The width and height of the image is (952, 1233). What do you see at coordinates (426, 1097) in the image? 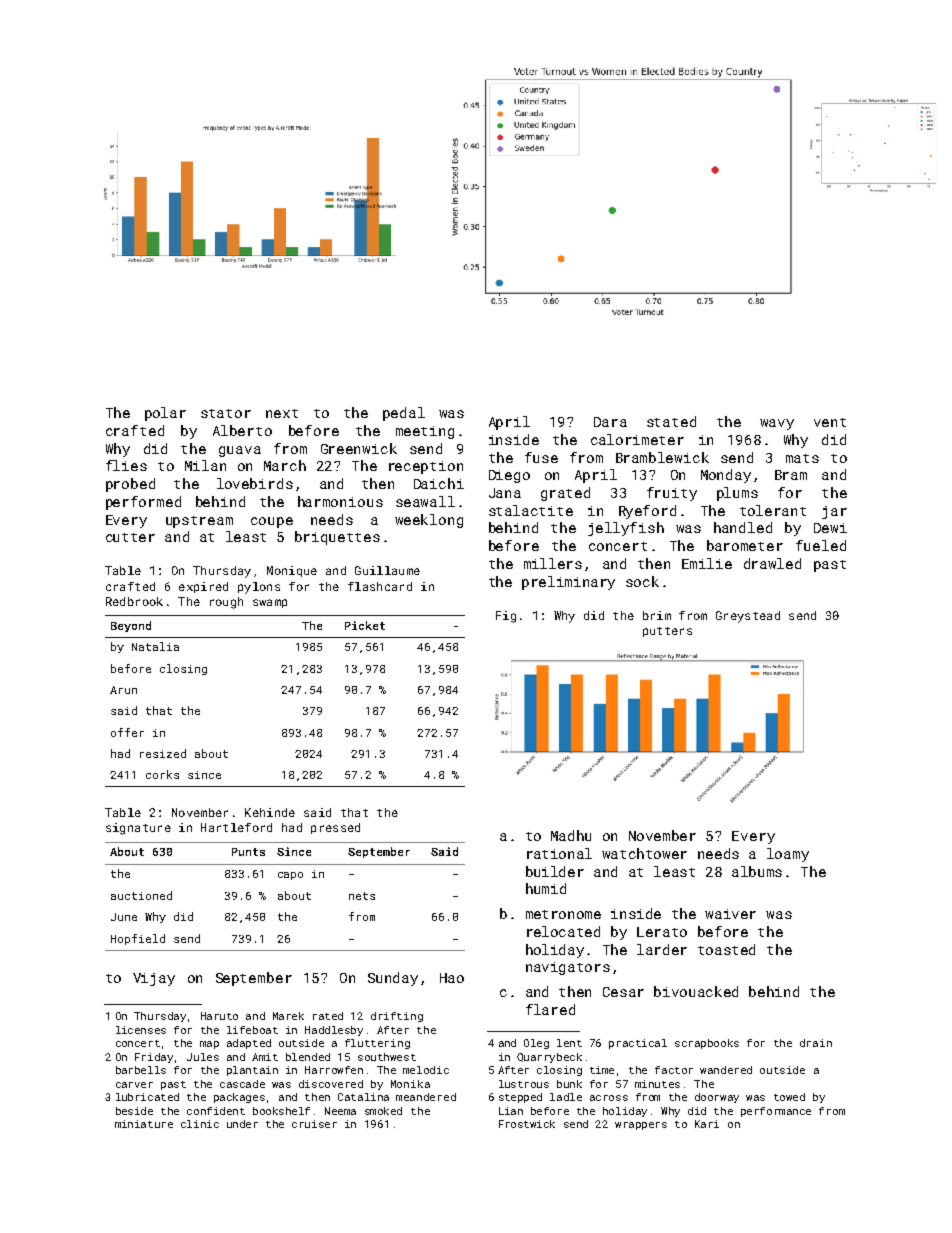
I see `meandered` at bounding box center [426, 1097].
